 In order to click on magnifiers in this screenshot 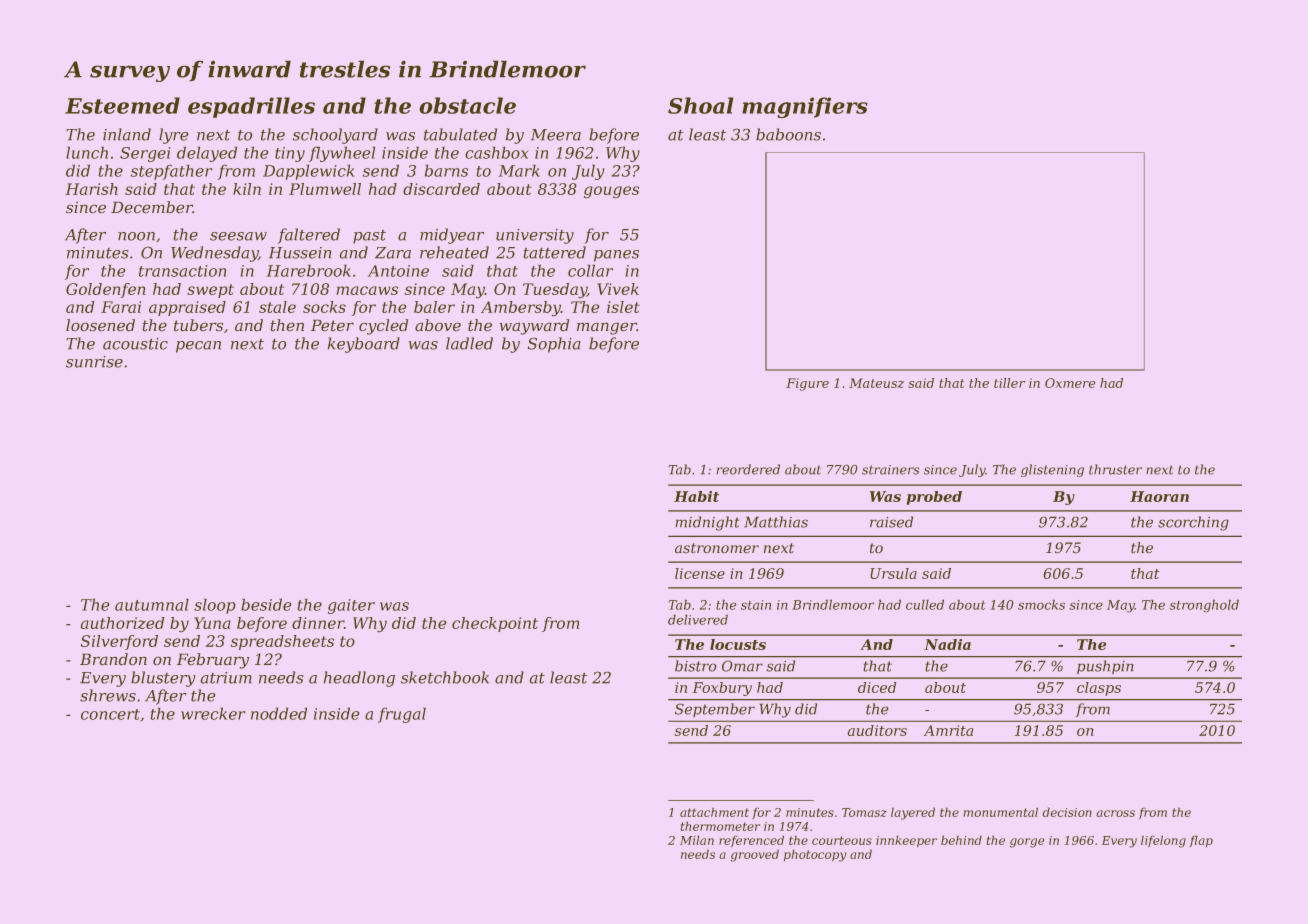, I will do `click(805, 107)`.
